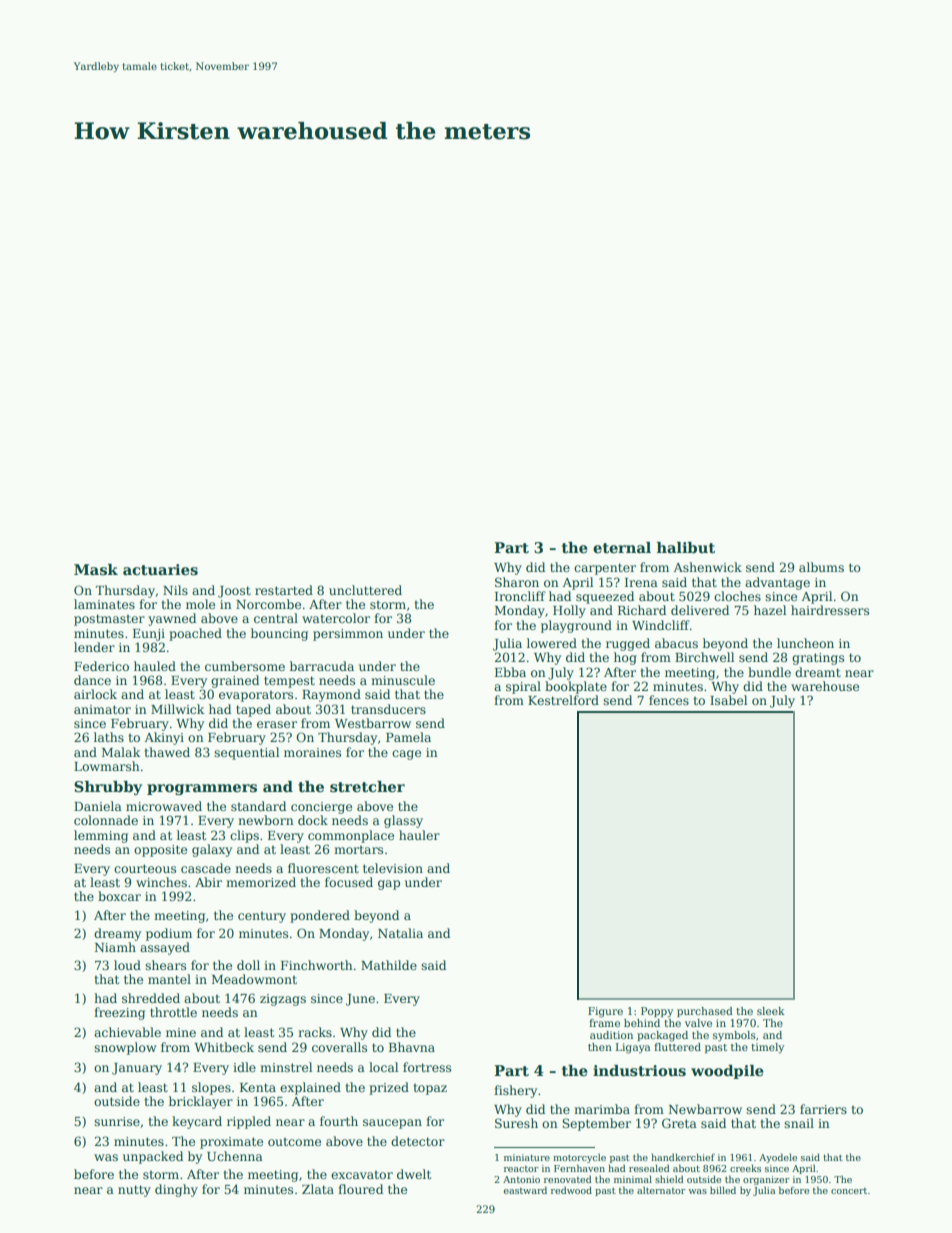 The width and height of the document is (952, 1233). I want to click on restarted, so click(284, 590).
